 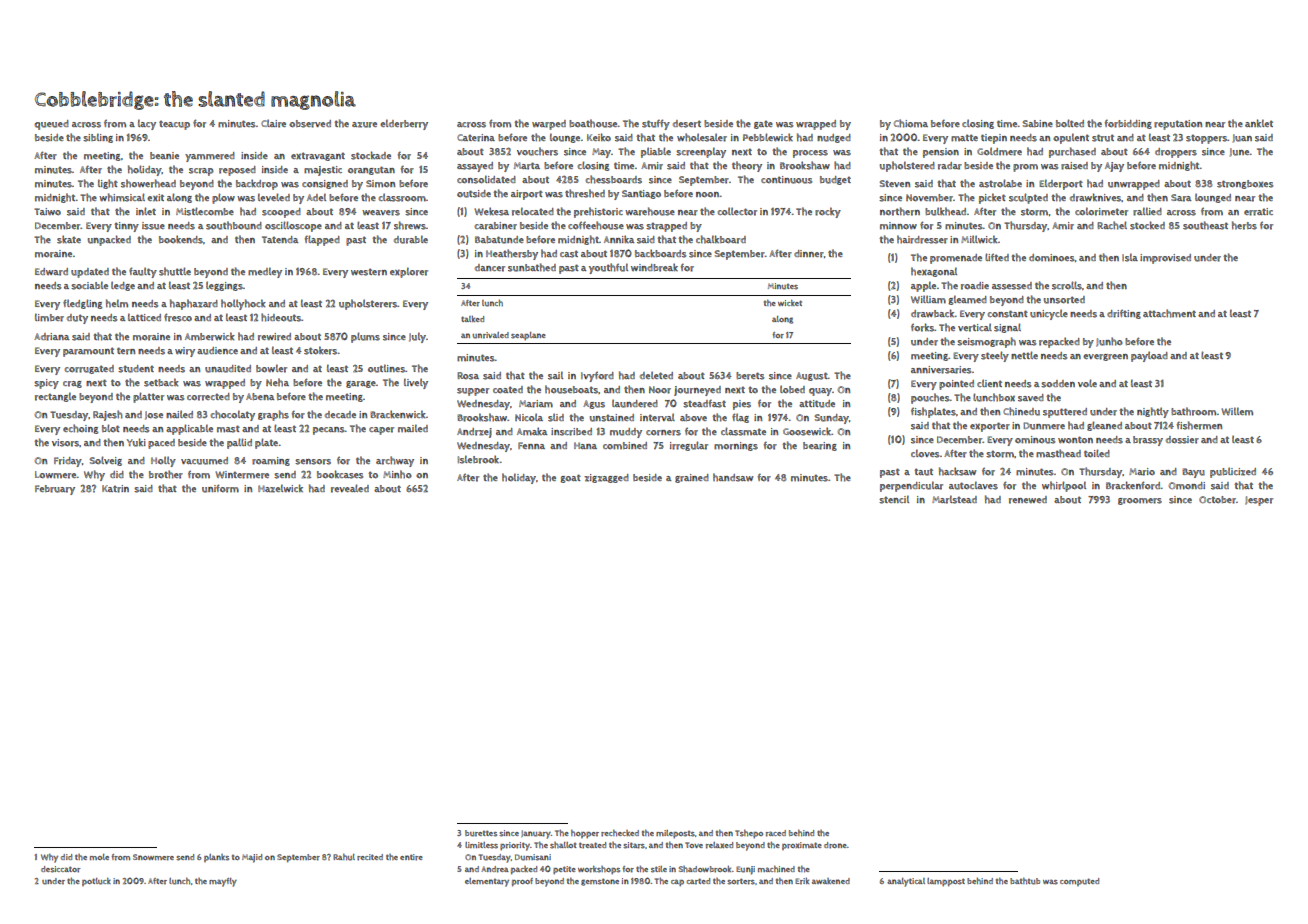 I want to click on computed, so click(x=1079, y=882).
